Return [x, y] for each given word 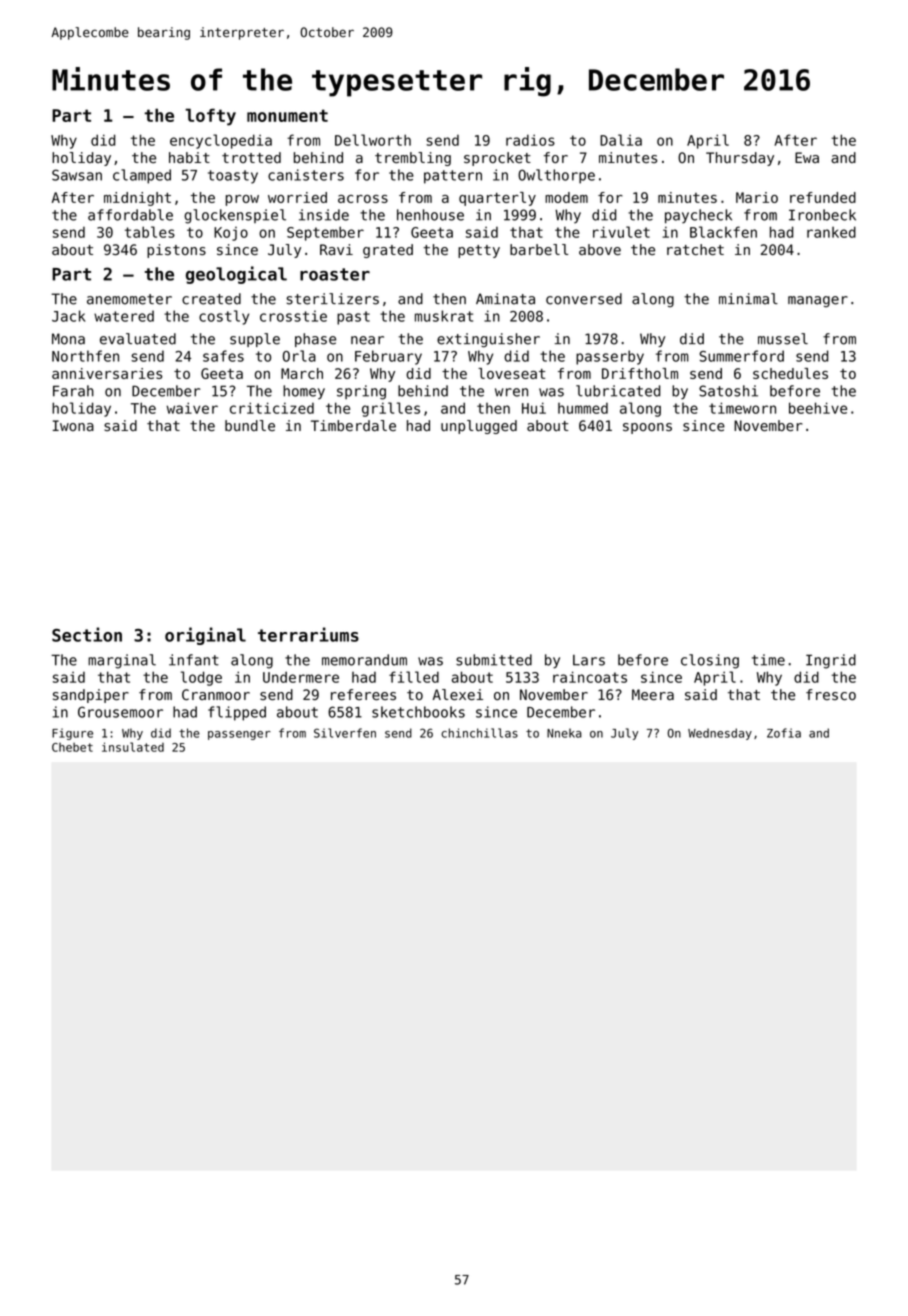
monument [287, 115]
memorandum [364, 660]
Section [87, 634]
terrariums [308, 634]
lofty [210, 117]
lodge [201, 678]
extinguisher [488, 340]
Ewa [807, 157]
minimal [748, 299]
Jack [68, 316]
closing [710, 661]
